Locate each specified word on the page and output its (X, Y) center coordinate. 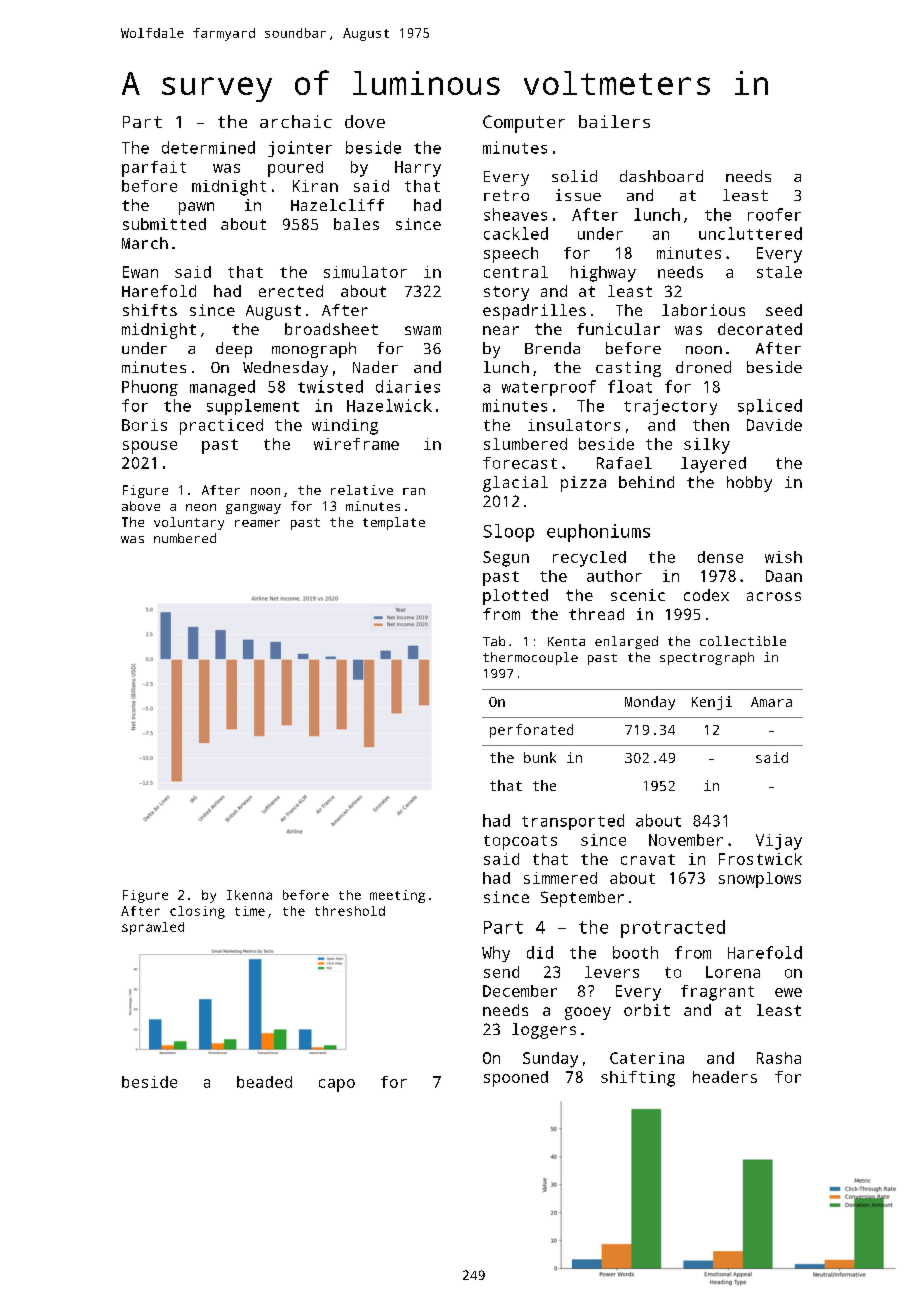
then (711, 425)
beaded (264, 1082)
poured (295, 169)
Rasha (779, 1058)
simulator (365, 272)
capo (337, 1085)
